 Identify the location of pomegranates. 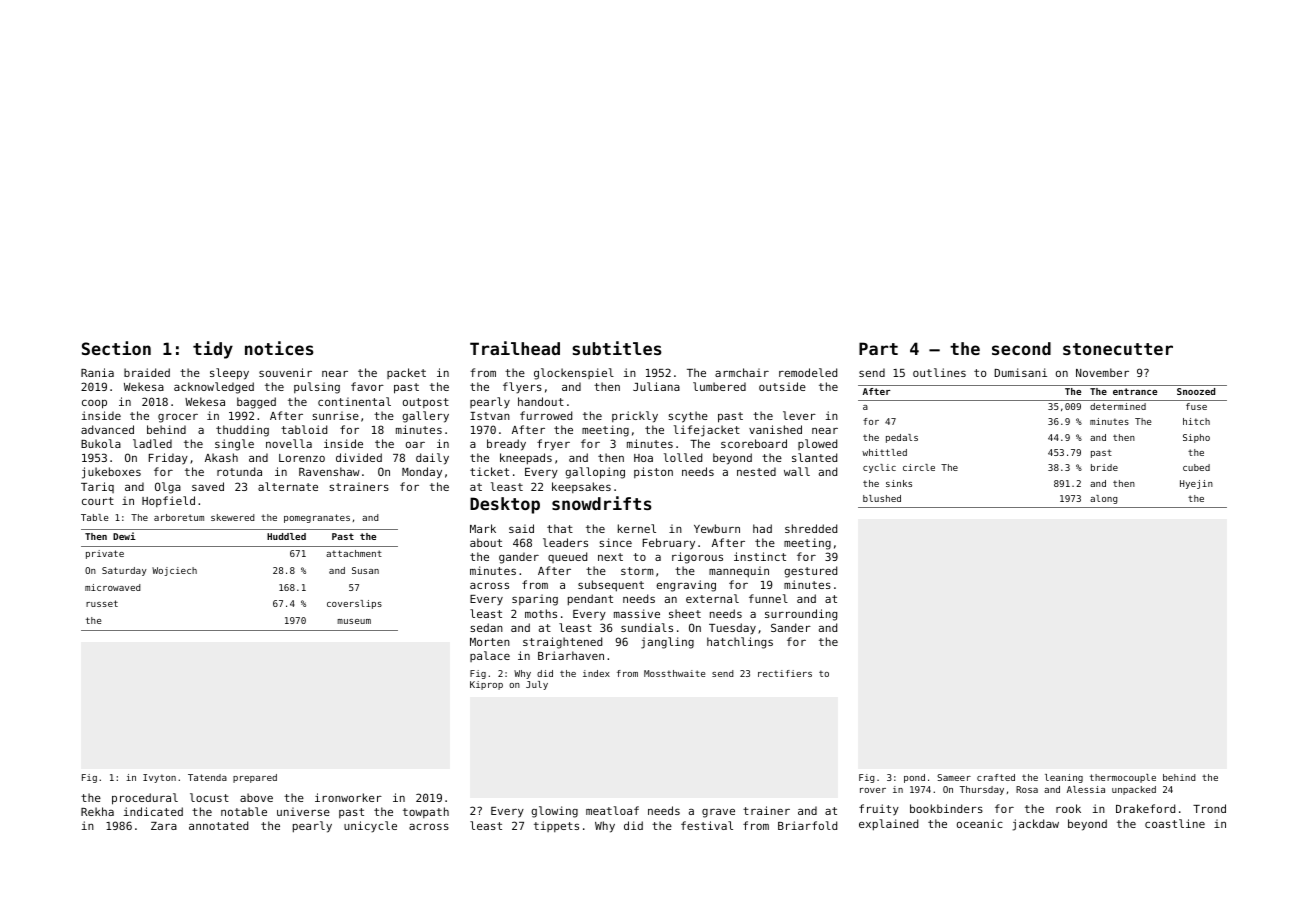
(317, 518).
